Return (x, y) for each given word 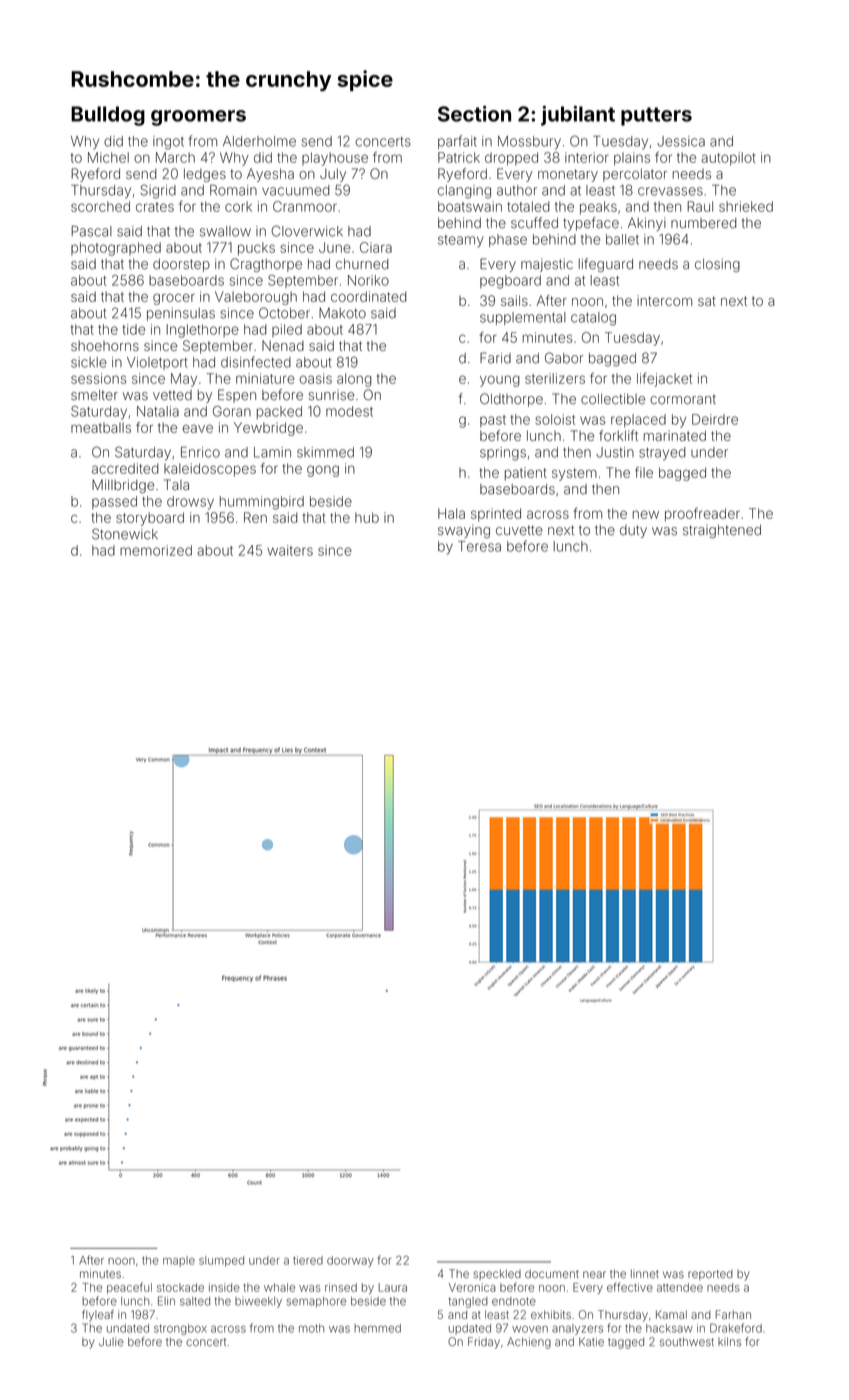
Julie (111, 1341)
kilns (729, 1341)
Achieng (529, 1343)
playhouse (335, 159)
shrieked (746, 206)
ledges (205, 175)
